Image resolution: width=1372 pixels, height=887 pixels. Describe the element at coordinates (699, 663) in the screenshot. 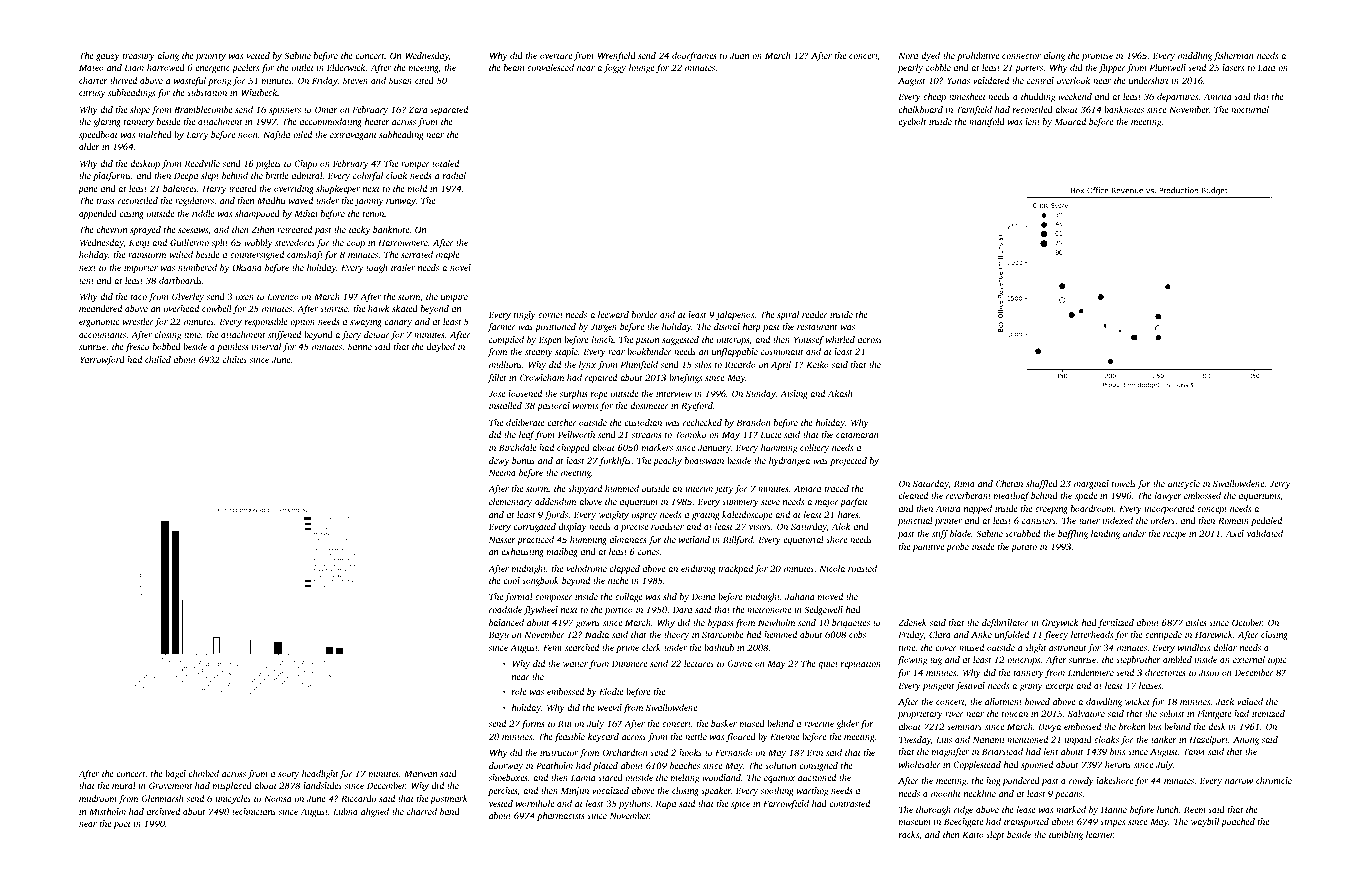

I see `lectures` at that location.
